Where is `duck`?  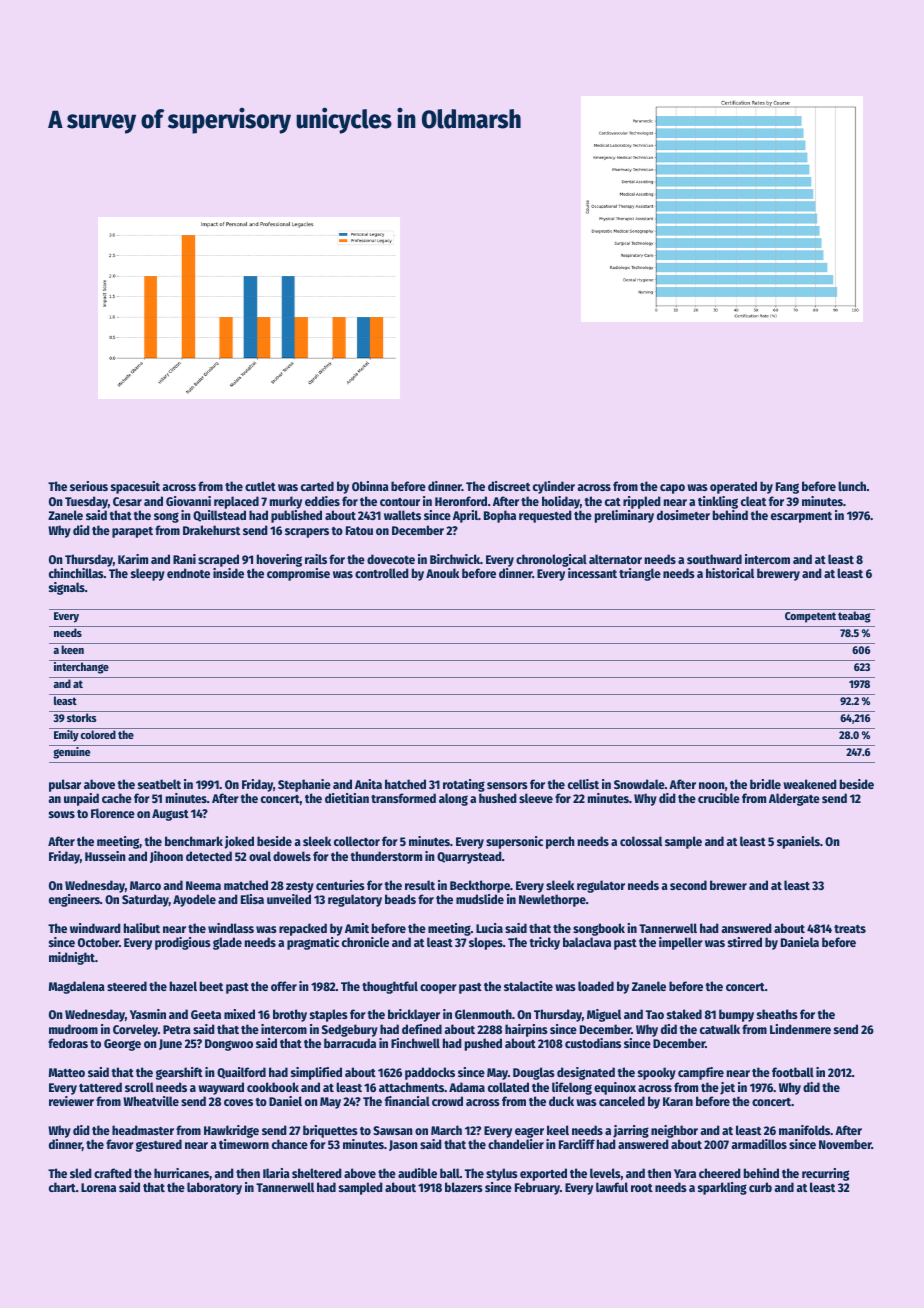 duck is located at coordinates (561, 1101).
